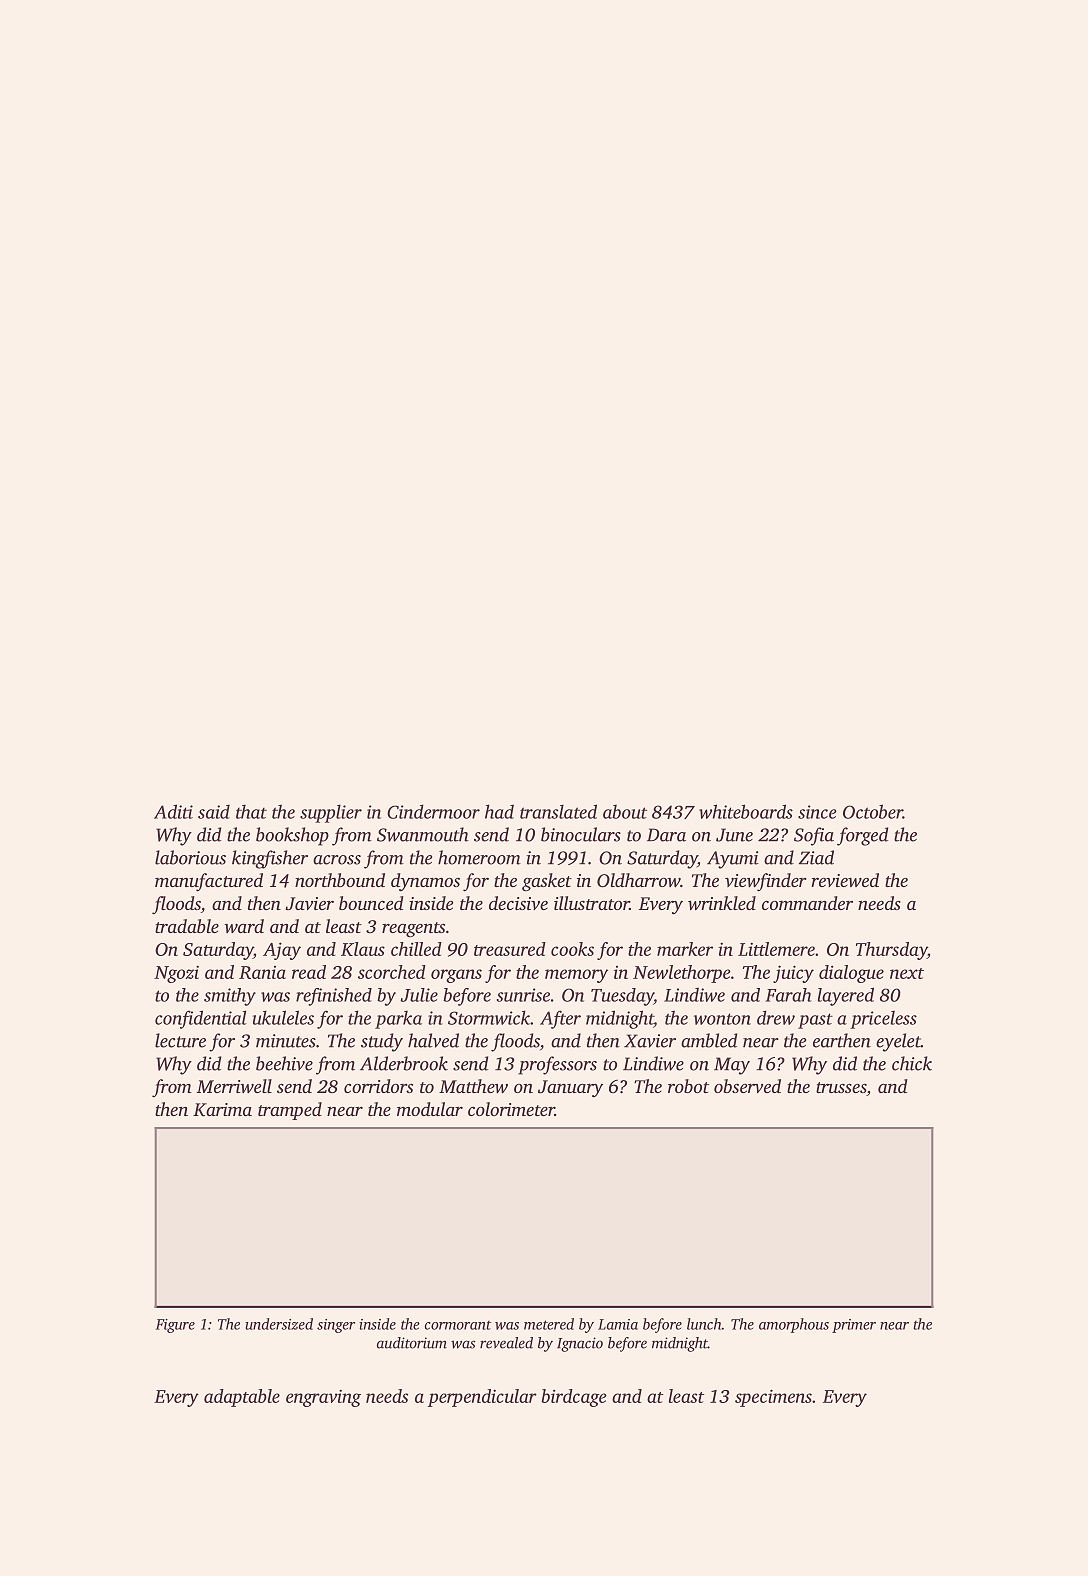 The width and height of the screenshot is (1088, 1576). Describe the element at coordinates (458, 1325) in the screenshot. I see `cormorant` at that location.
